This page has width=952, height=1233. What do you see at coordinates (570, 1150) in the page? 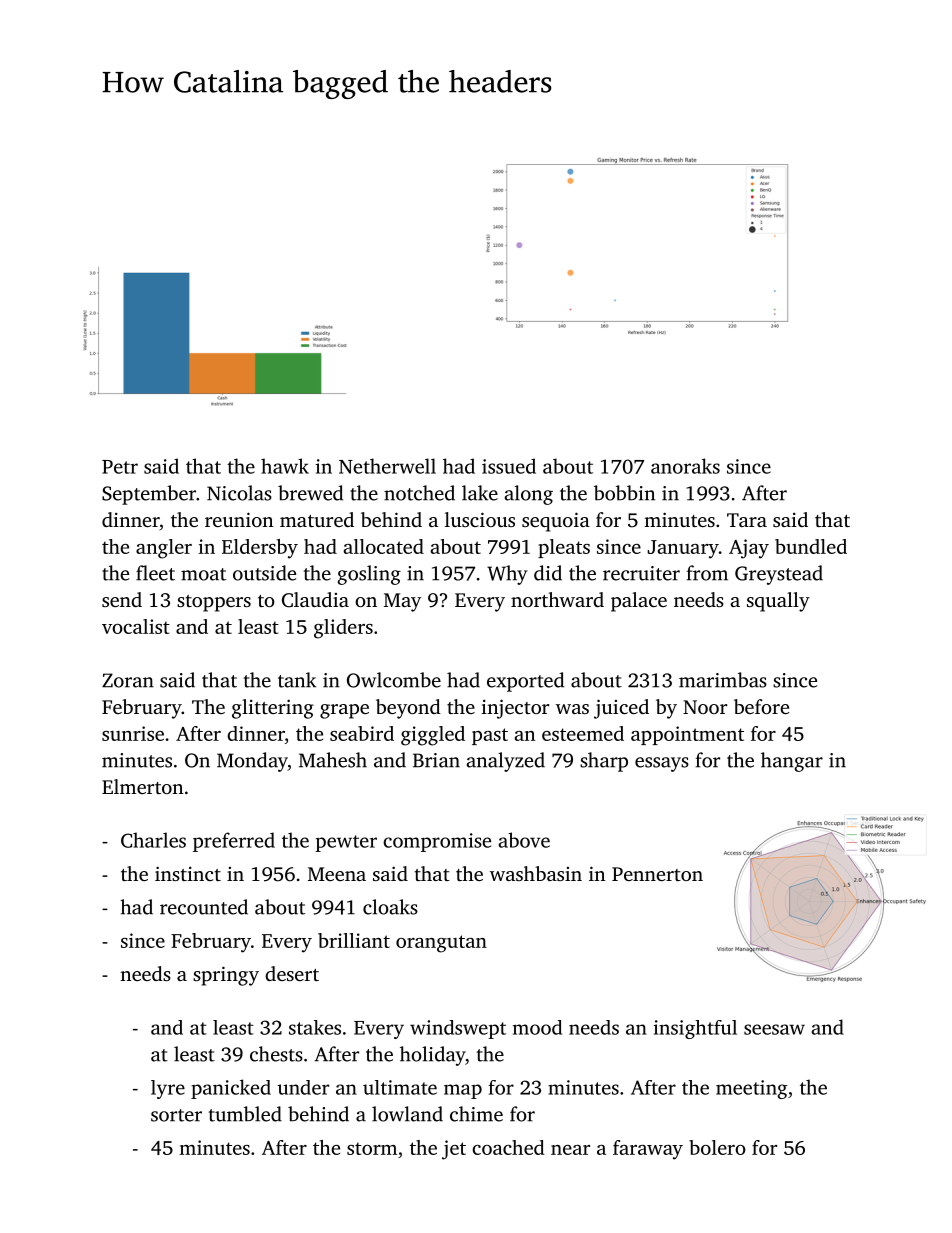
I see `near` at bounding box center [570, 1150].
